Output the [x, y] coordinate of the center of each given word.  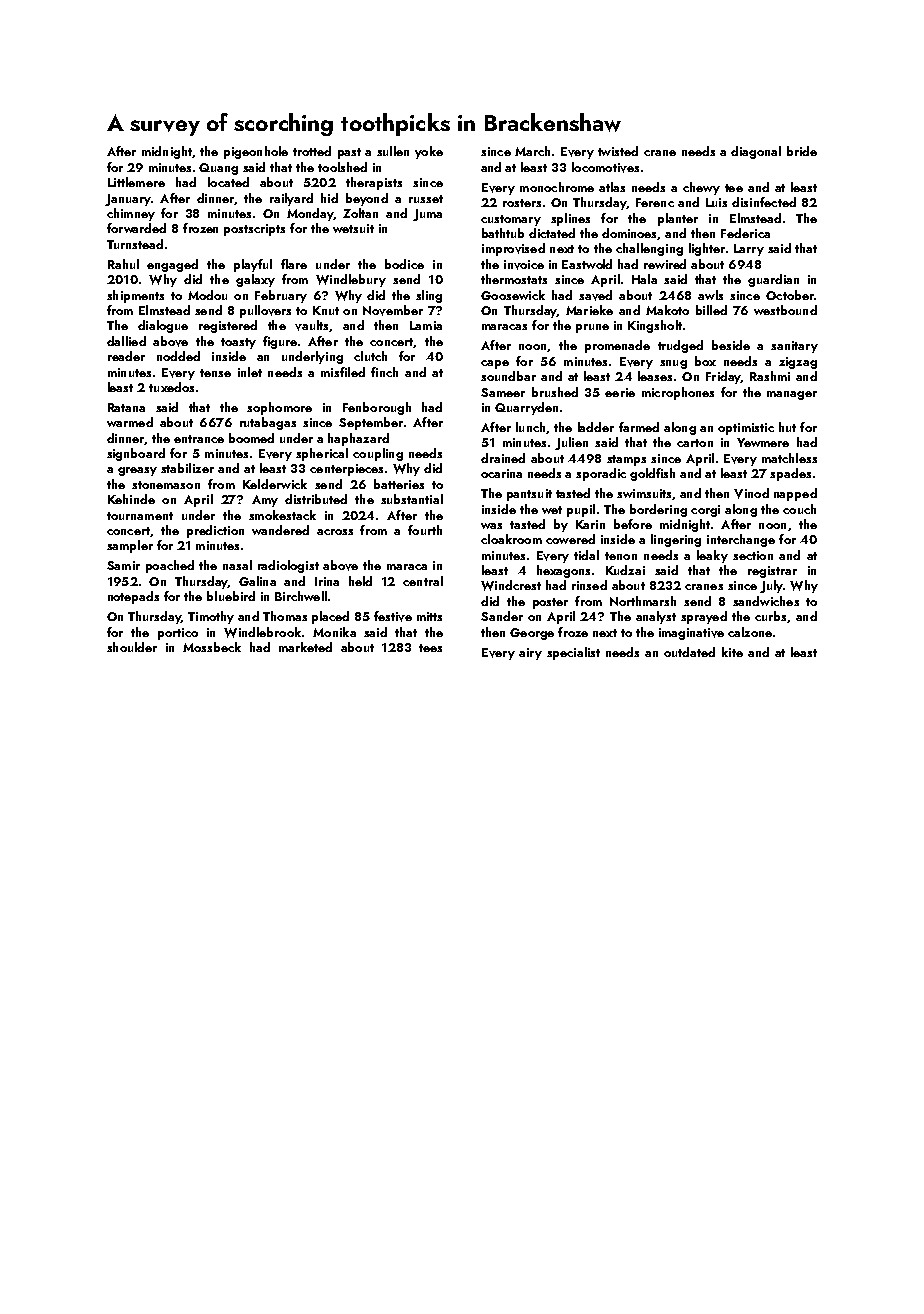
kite [732, 652]
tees [430, 648]
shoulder [132, 647]
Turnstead [135, 244]
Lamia [426, 325]
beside [731, 345]
